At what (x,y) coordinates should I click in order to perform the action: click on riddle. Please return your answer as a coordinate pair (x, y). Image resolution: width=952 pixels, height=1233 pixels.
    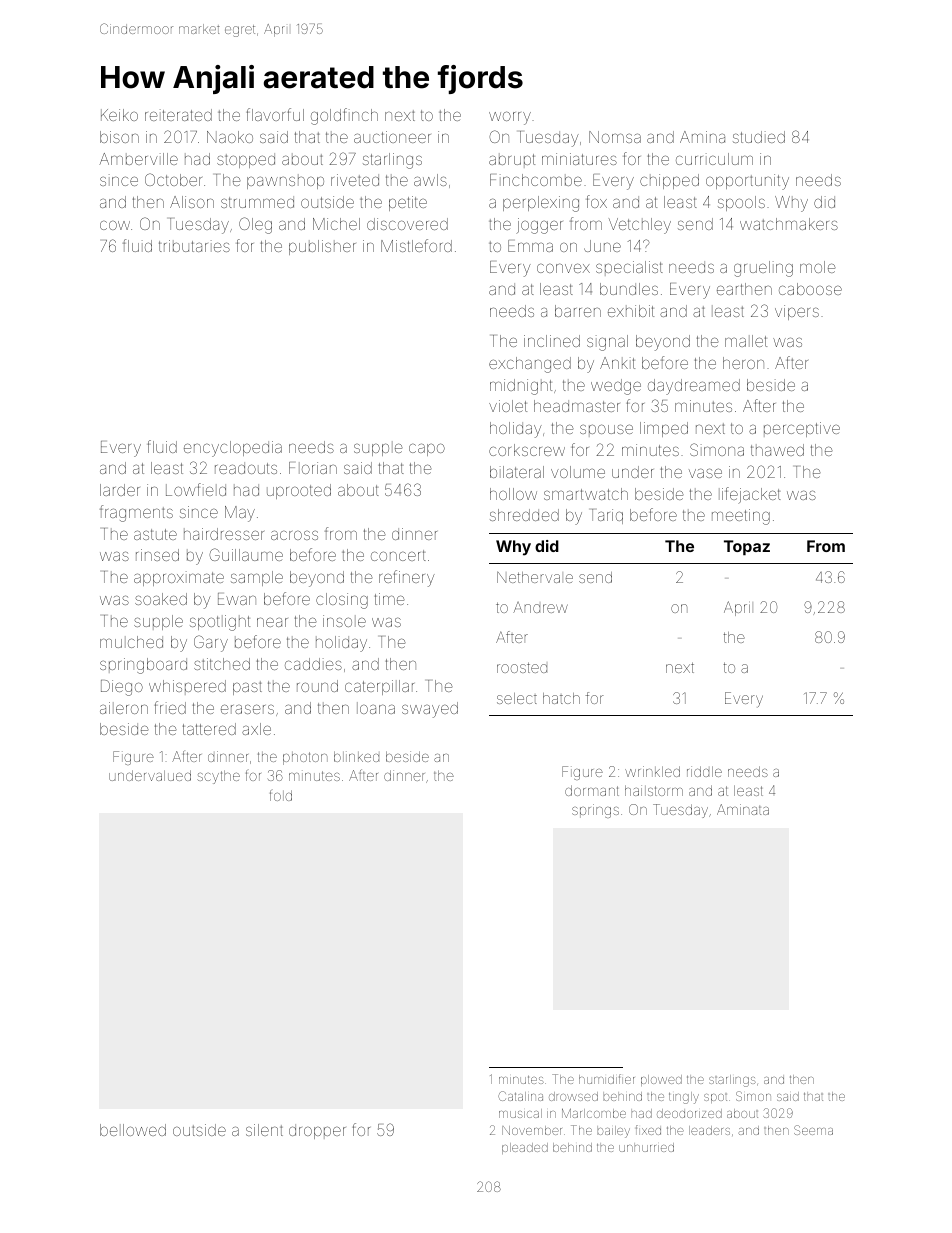
    Looking at the image, I should click on (704, 771).
